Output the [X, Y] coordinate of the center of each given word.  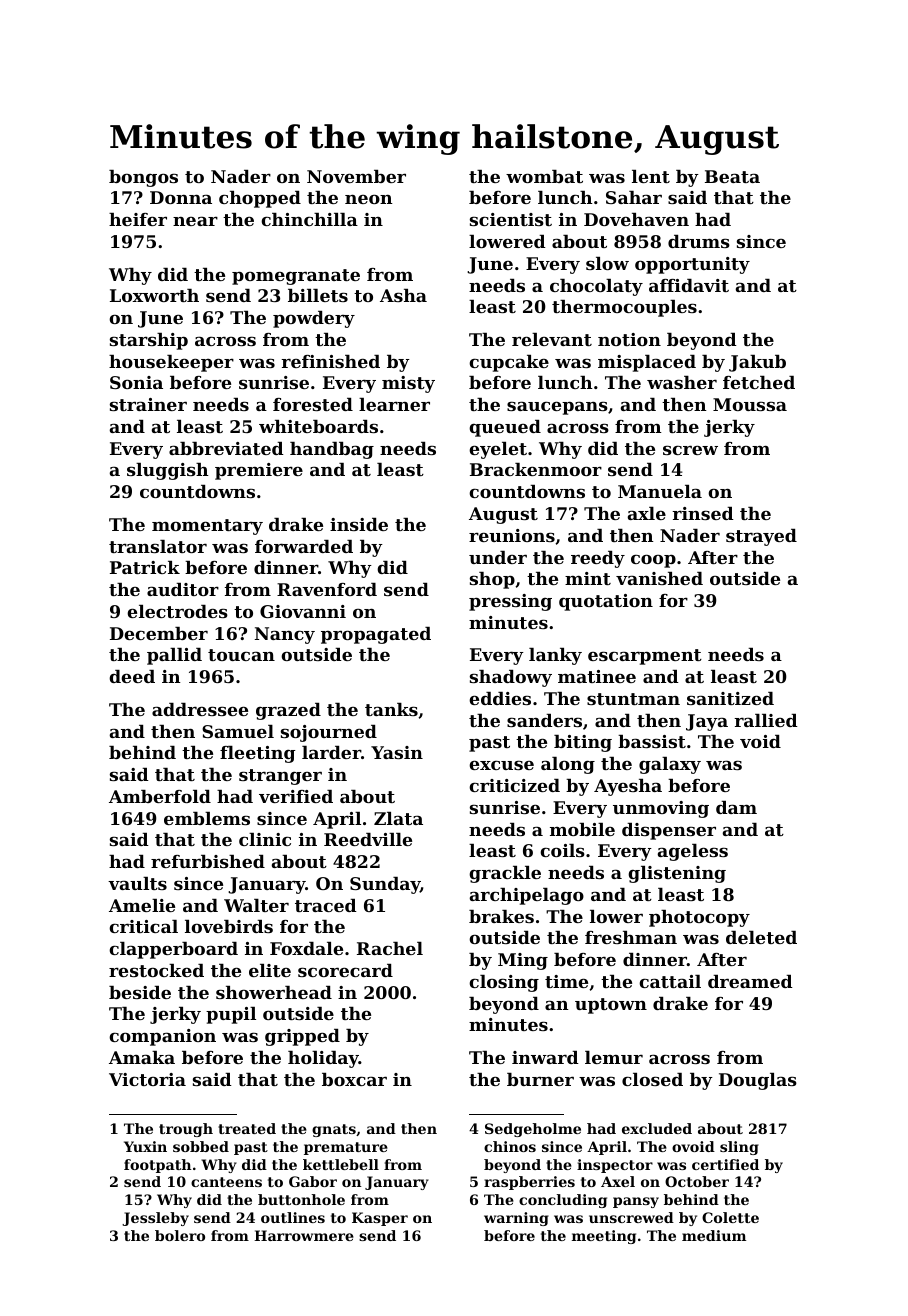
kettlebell [341, 1164]
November [356, 176]
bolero [180, 1235]
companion [162, 1037]
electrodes [177, 611]
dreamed [750, 981]
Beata [732, 176]
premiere [259, 471]
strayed [761, 537]
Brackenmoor [536, 469]
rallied [766, 720]
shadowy [511, 678]
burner [540, 1079]
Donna [181, 197]
